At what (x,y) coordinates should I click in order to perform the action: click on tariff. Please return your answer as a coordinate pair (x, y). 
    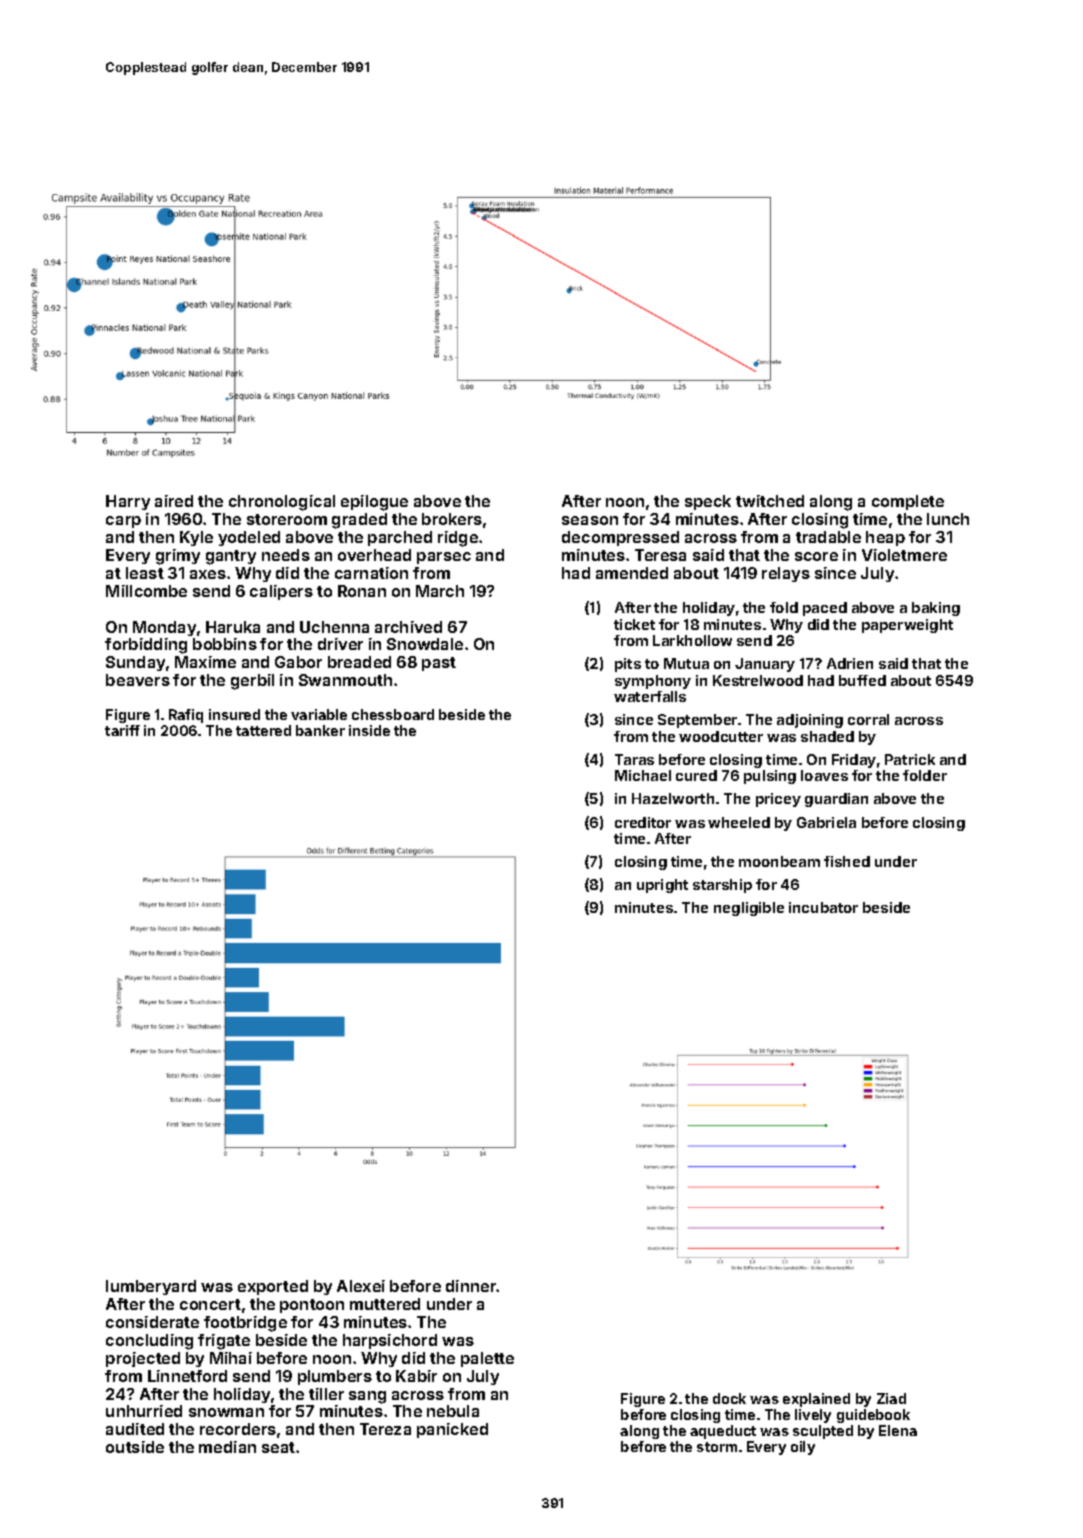
    Looking at the image, I should click on (122, 730).
